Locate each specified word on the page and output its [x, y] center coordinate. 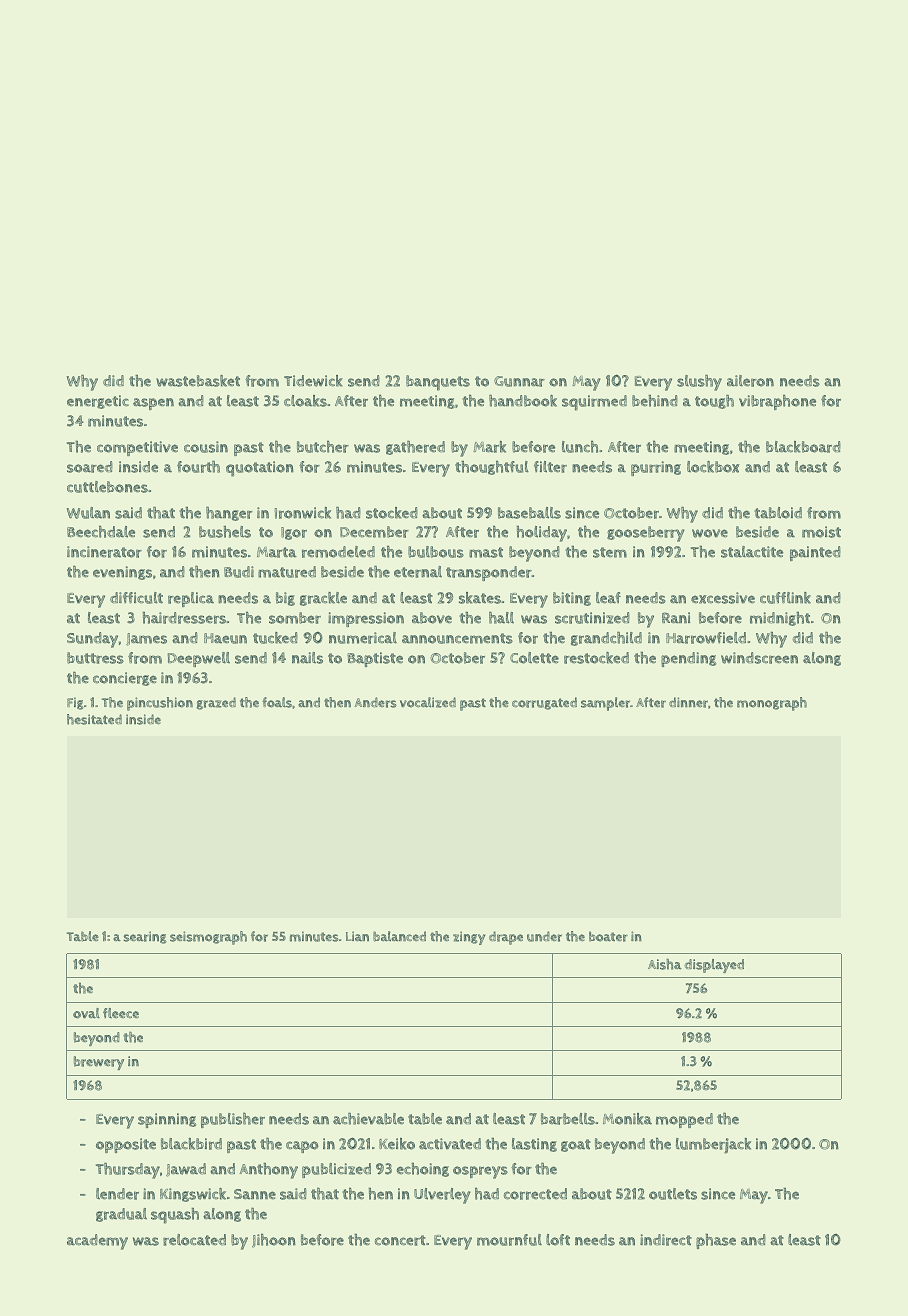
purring [656, 468]
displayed [714, 966]
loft [558, 1240]
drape [506, 938]
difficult [136, 598]
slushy [699, 383]
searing [145, 937]
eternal [418, 572]
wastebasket [198, 381]
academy [97, 1242]
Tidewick [313, 381]
